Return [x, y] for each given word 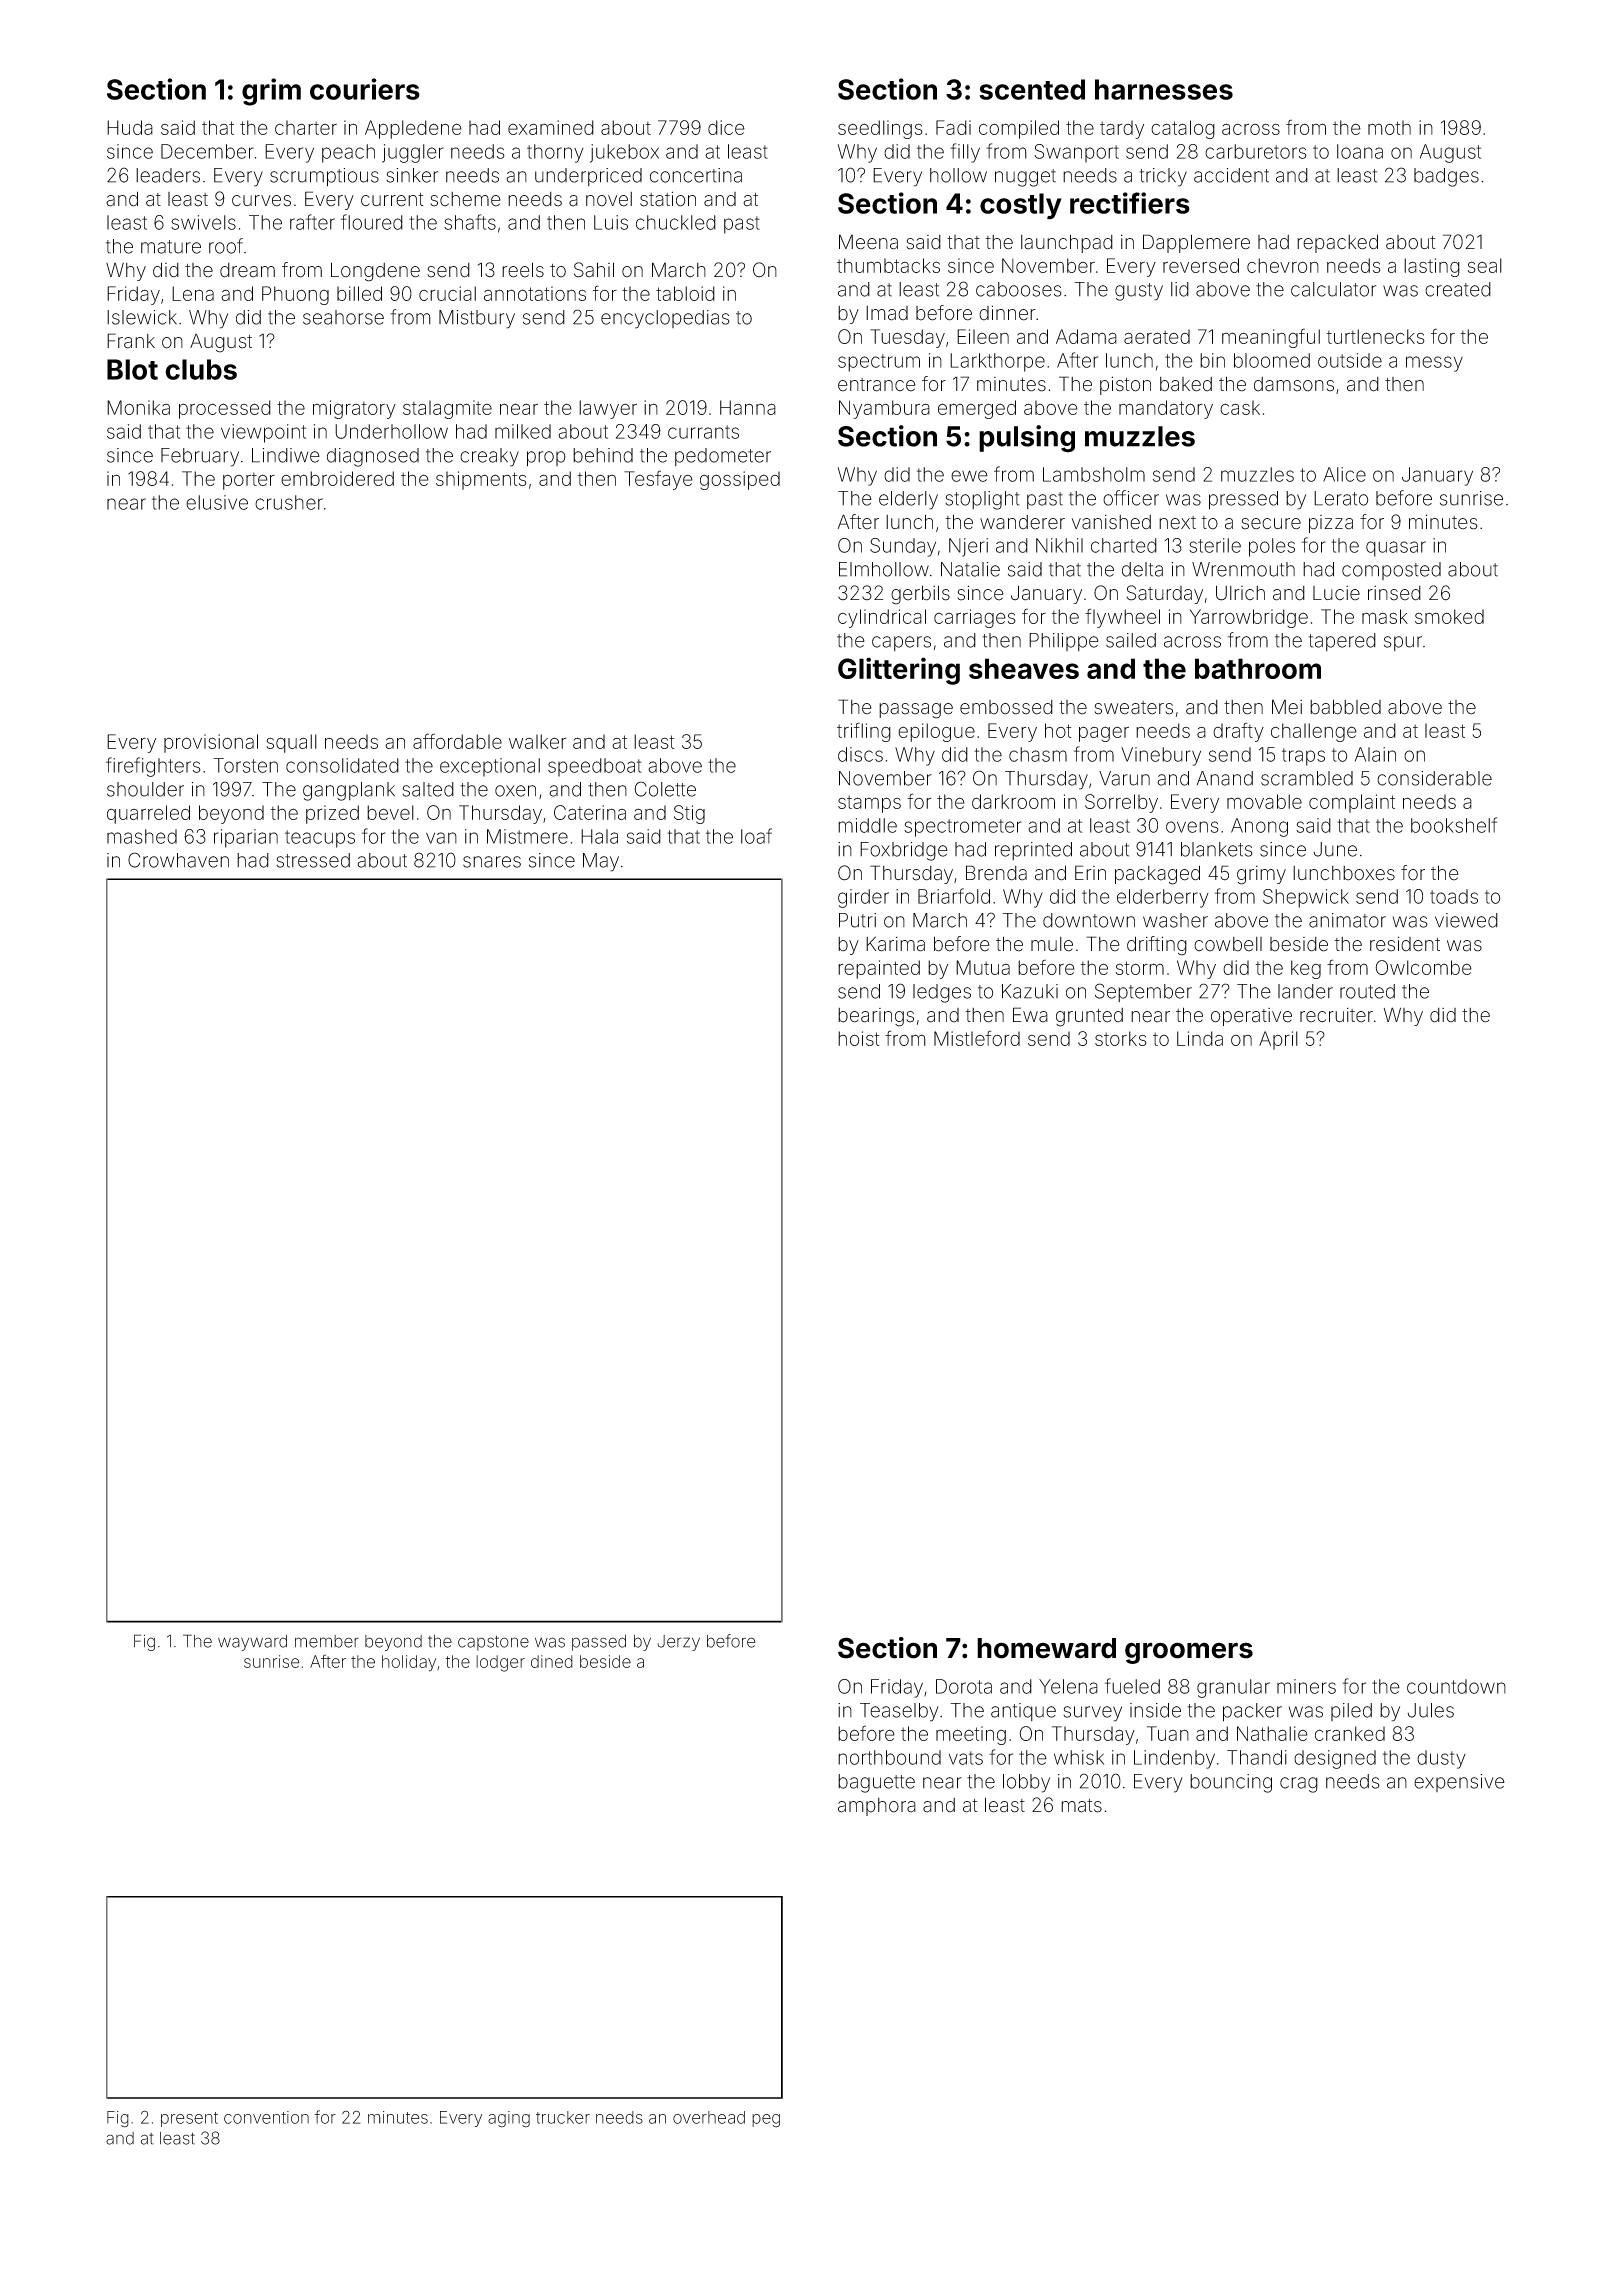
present [189, 2119]
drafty [1238, 732]
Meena [868, 242]
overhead [709, 2117]
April [1278, 1040]
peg [766, 2121]
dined [552, 1661]
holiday [409, 1663]
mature [171, 247]
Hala [599, 836]
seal [1485, 265]
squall [291, 743]
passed [599, 1643]
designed [1335, 1759]
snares [492, 862]
